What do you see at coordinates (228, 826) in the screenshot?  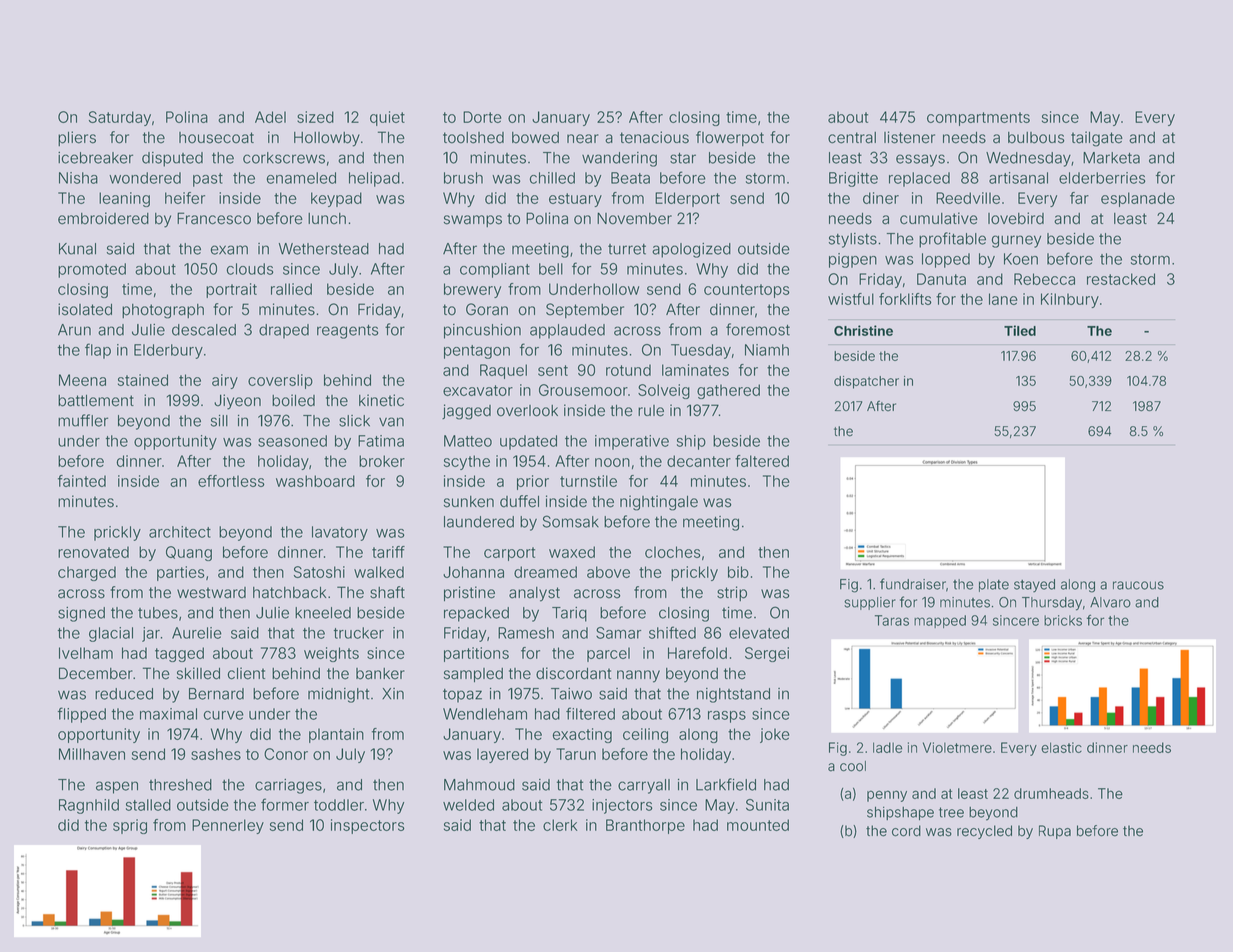 I see `Pennerley` at bounding box center [228, 826].
